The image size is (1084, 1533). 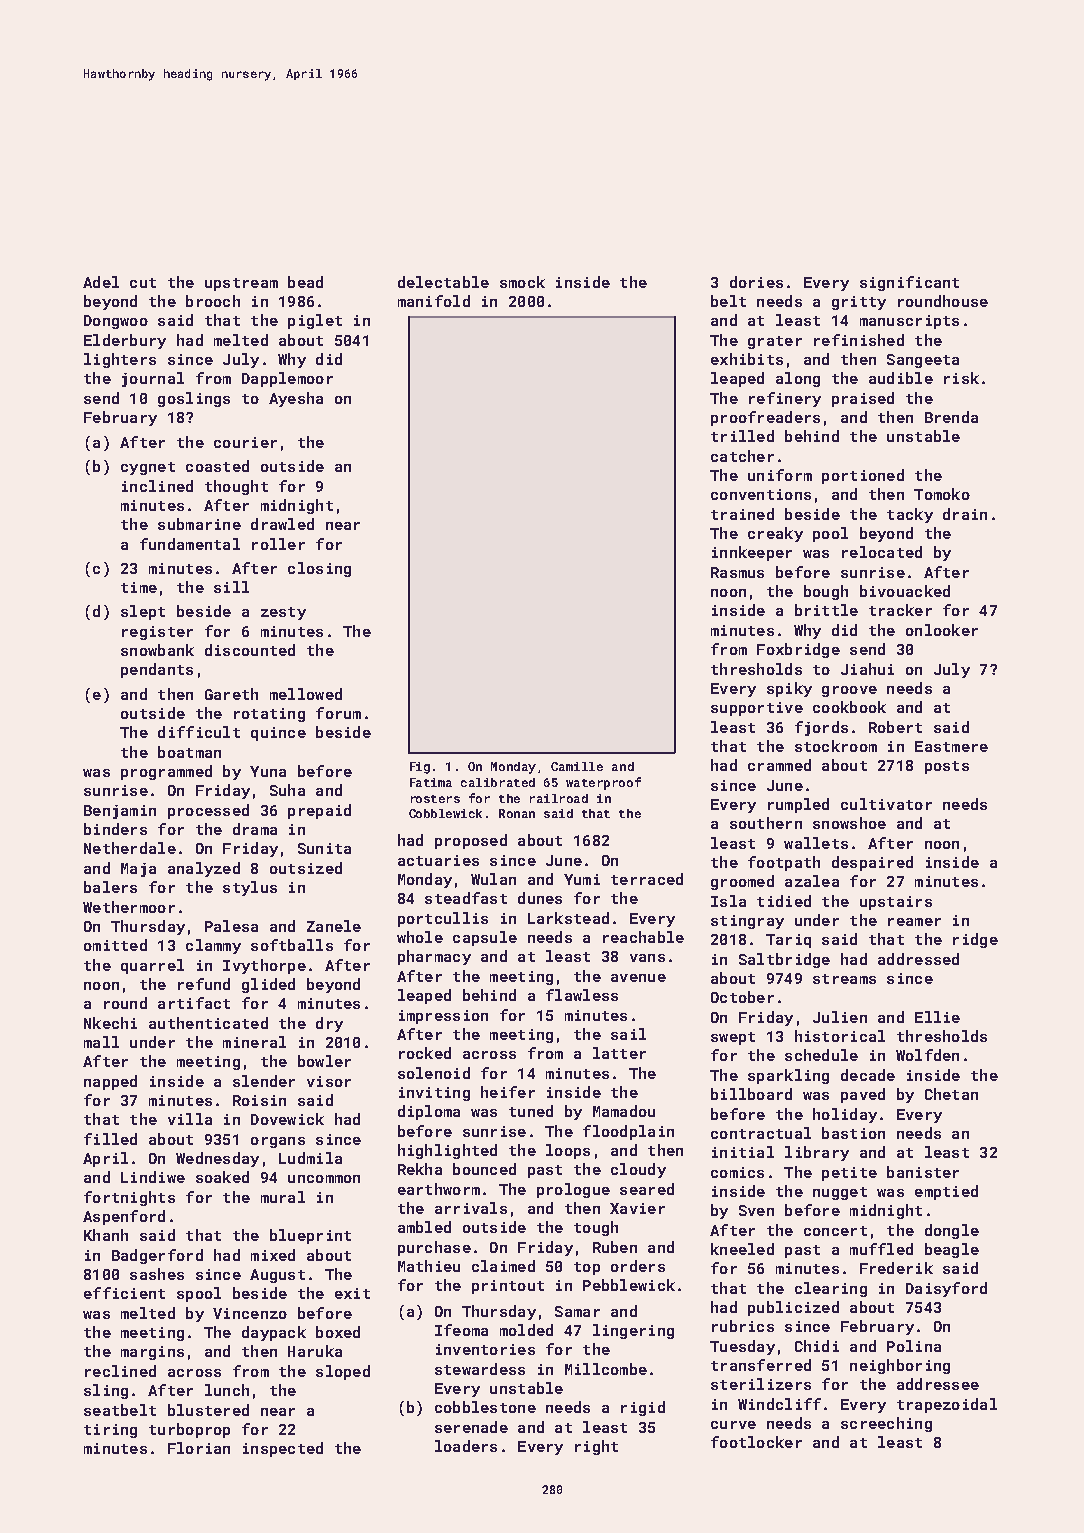 I want to click on cygnet, so click(x=148, y=468).
